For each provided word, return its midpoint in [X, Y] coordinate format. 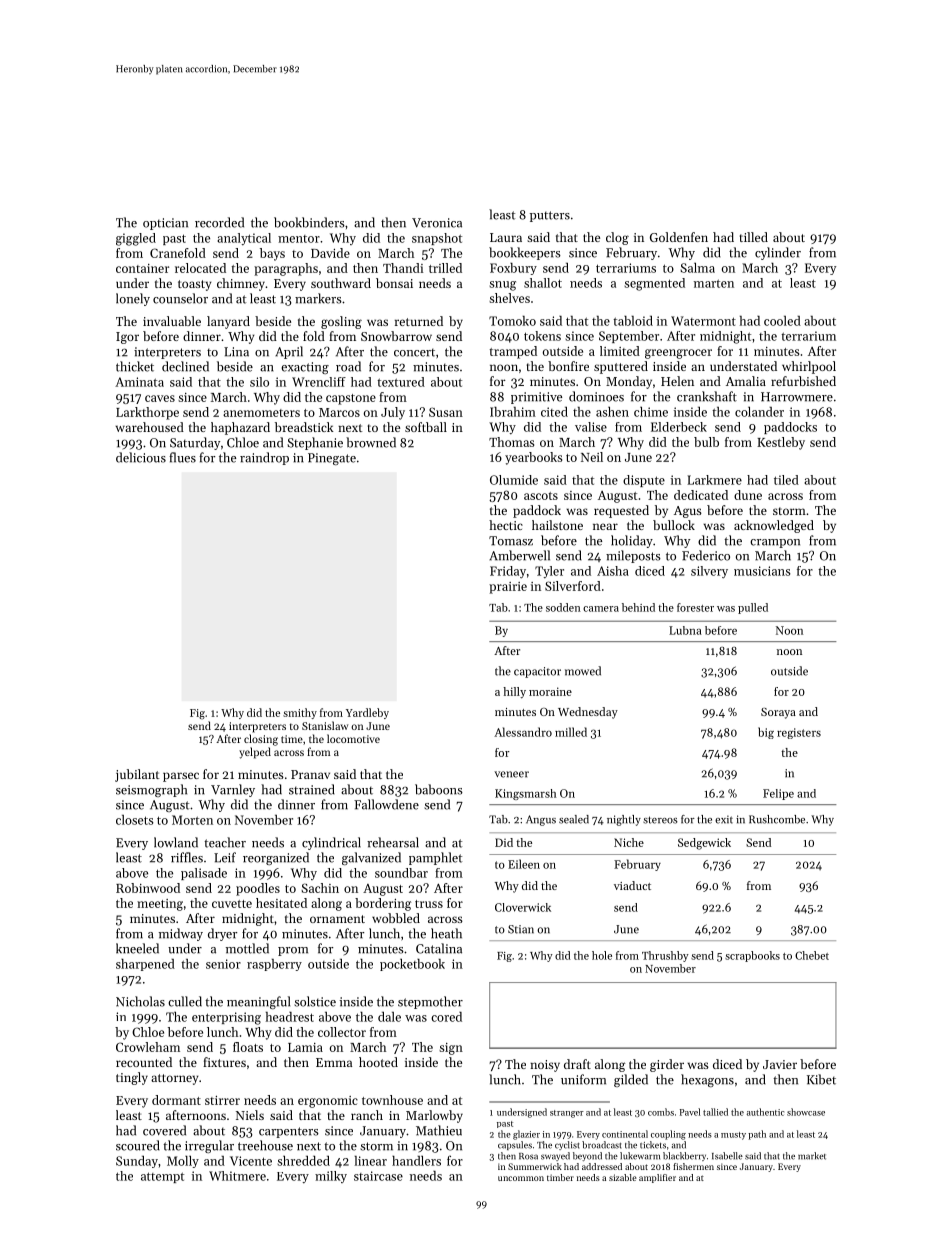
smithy [300, 713]
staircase [378, 1176]
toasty [194, 285]
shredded [303, 1161]
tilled [754, 237]
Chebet [812, 955]
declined [185, 366]
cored [446, 1017]
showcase [806, 1112]
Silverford [573, 586]
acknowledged [774, 526]
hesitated [281, 903]
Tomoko [512, 321]
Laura [506, 237]
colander [759, 411]
